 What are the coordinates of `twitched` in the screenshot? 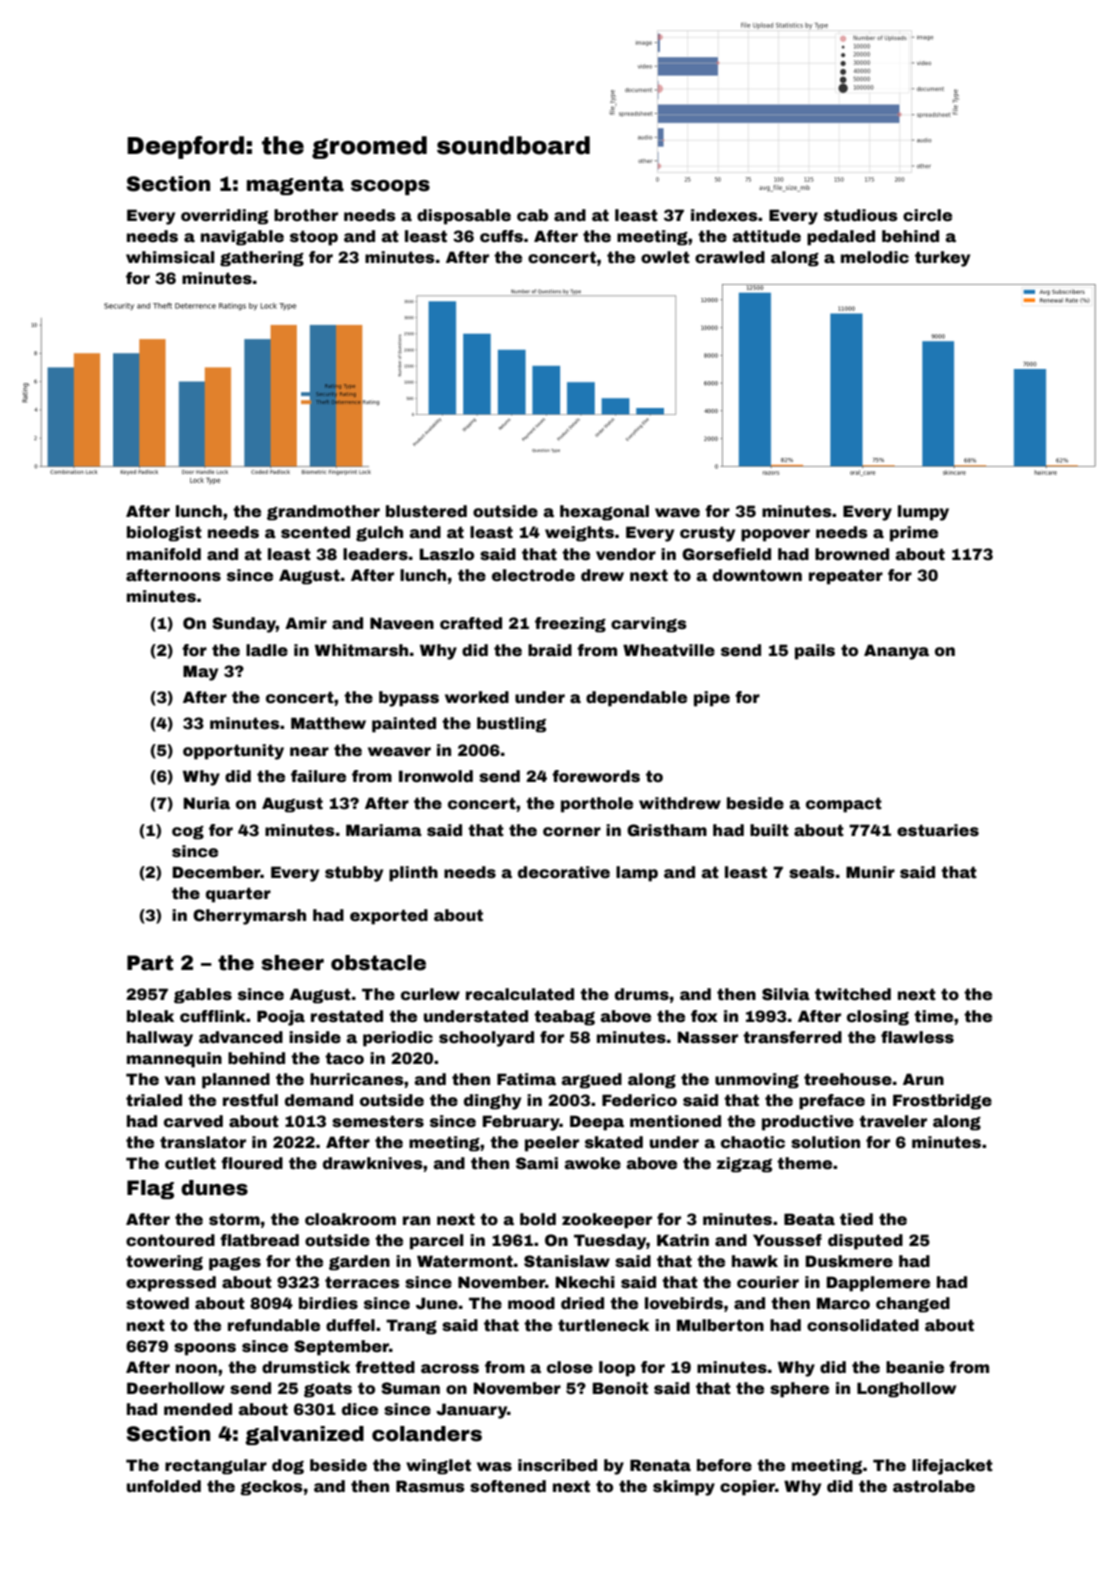 It's located at (853, 994).
